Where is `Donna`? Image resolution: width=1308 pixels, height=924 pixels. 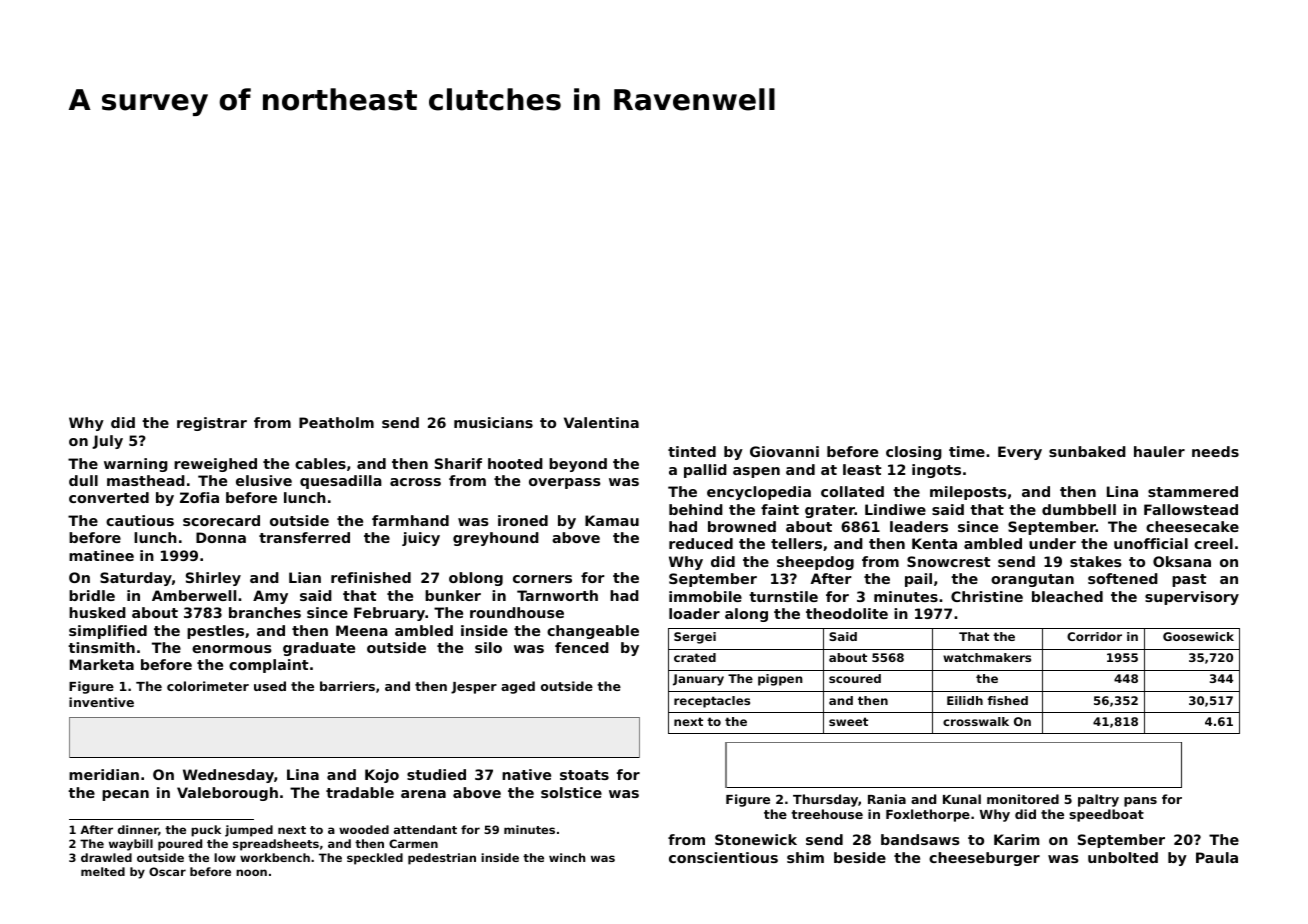
Donna is located at coordinates (221, 537).
